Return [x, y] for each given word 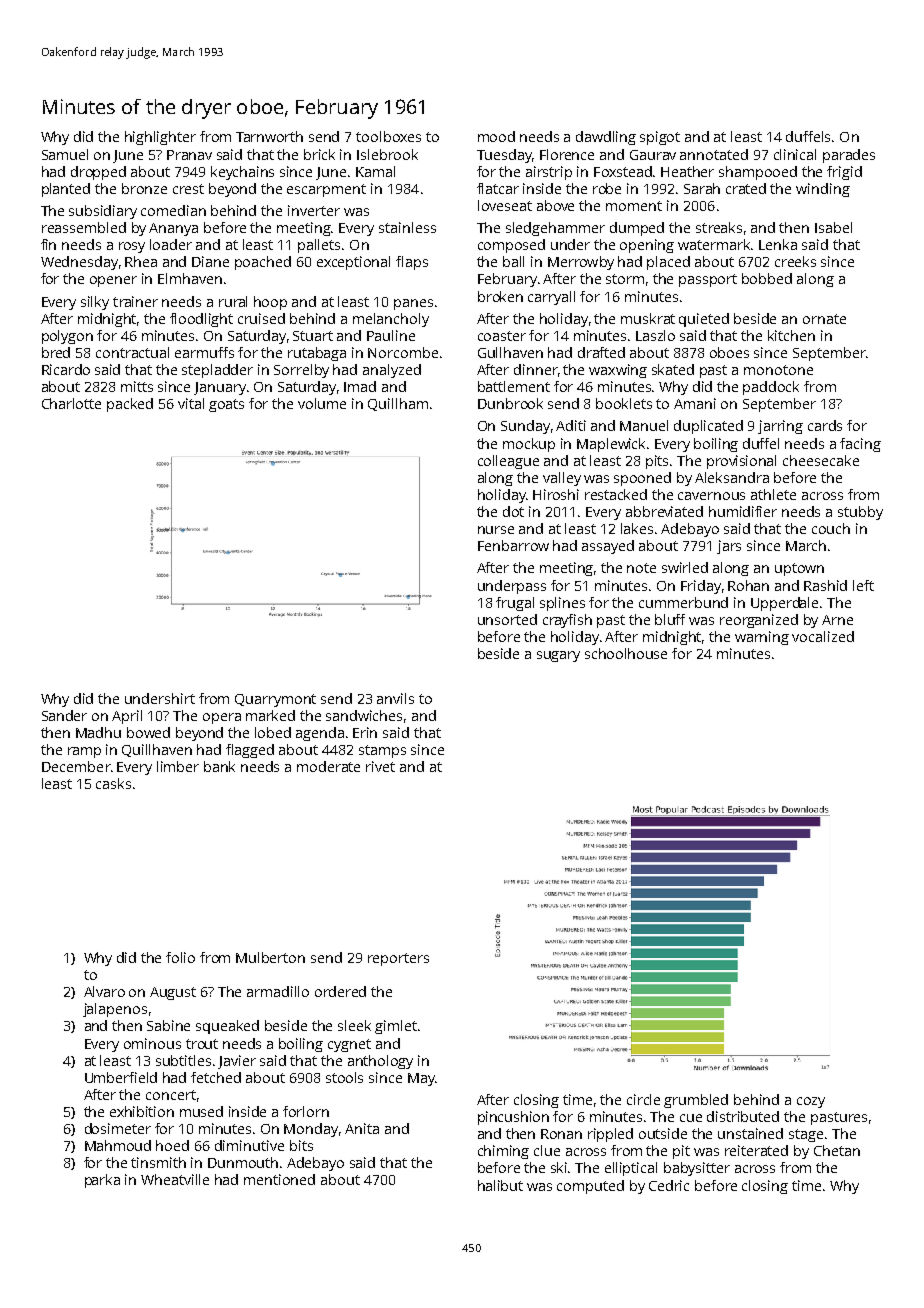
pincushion [513, 1118]
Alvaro [104, 991]
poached [263, 263]
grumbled [696, 1101]
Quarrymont [275, 700]
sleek [354, 1025]
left [863, 585]
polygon [67, 337]
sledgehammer [555, 229]
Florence [567, 154]
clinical [795, 154]
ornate [824, 319]
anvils [395, 698]
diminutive [249, 1145]
